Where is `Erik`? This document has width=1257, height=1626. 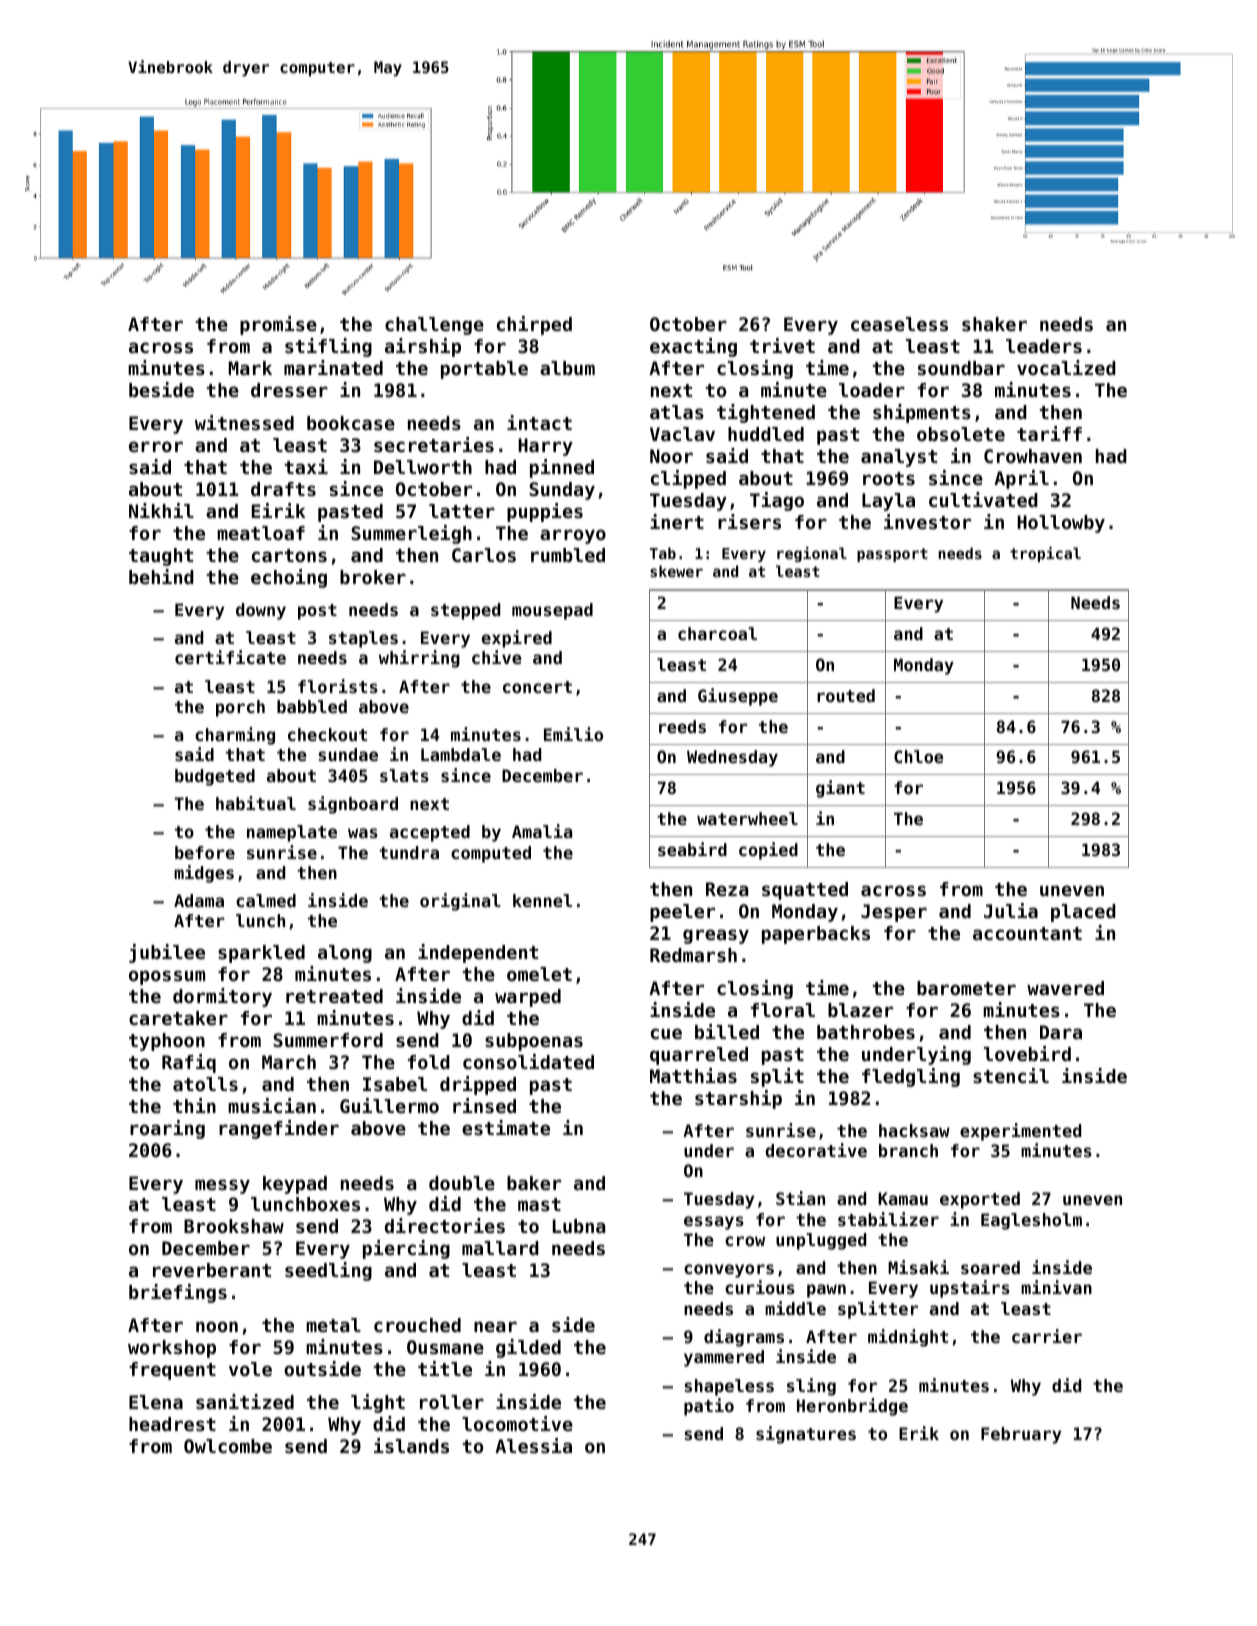 Erik is located at coordinates (919, 1433).
